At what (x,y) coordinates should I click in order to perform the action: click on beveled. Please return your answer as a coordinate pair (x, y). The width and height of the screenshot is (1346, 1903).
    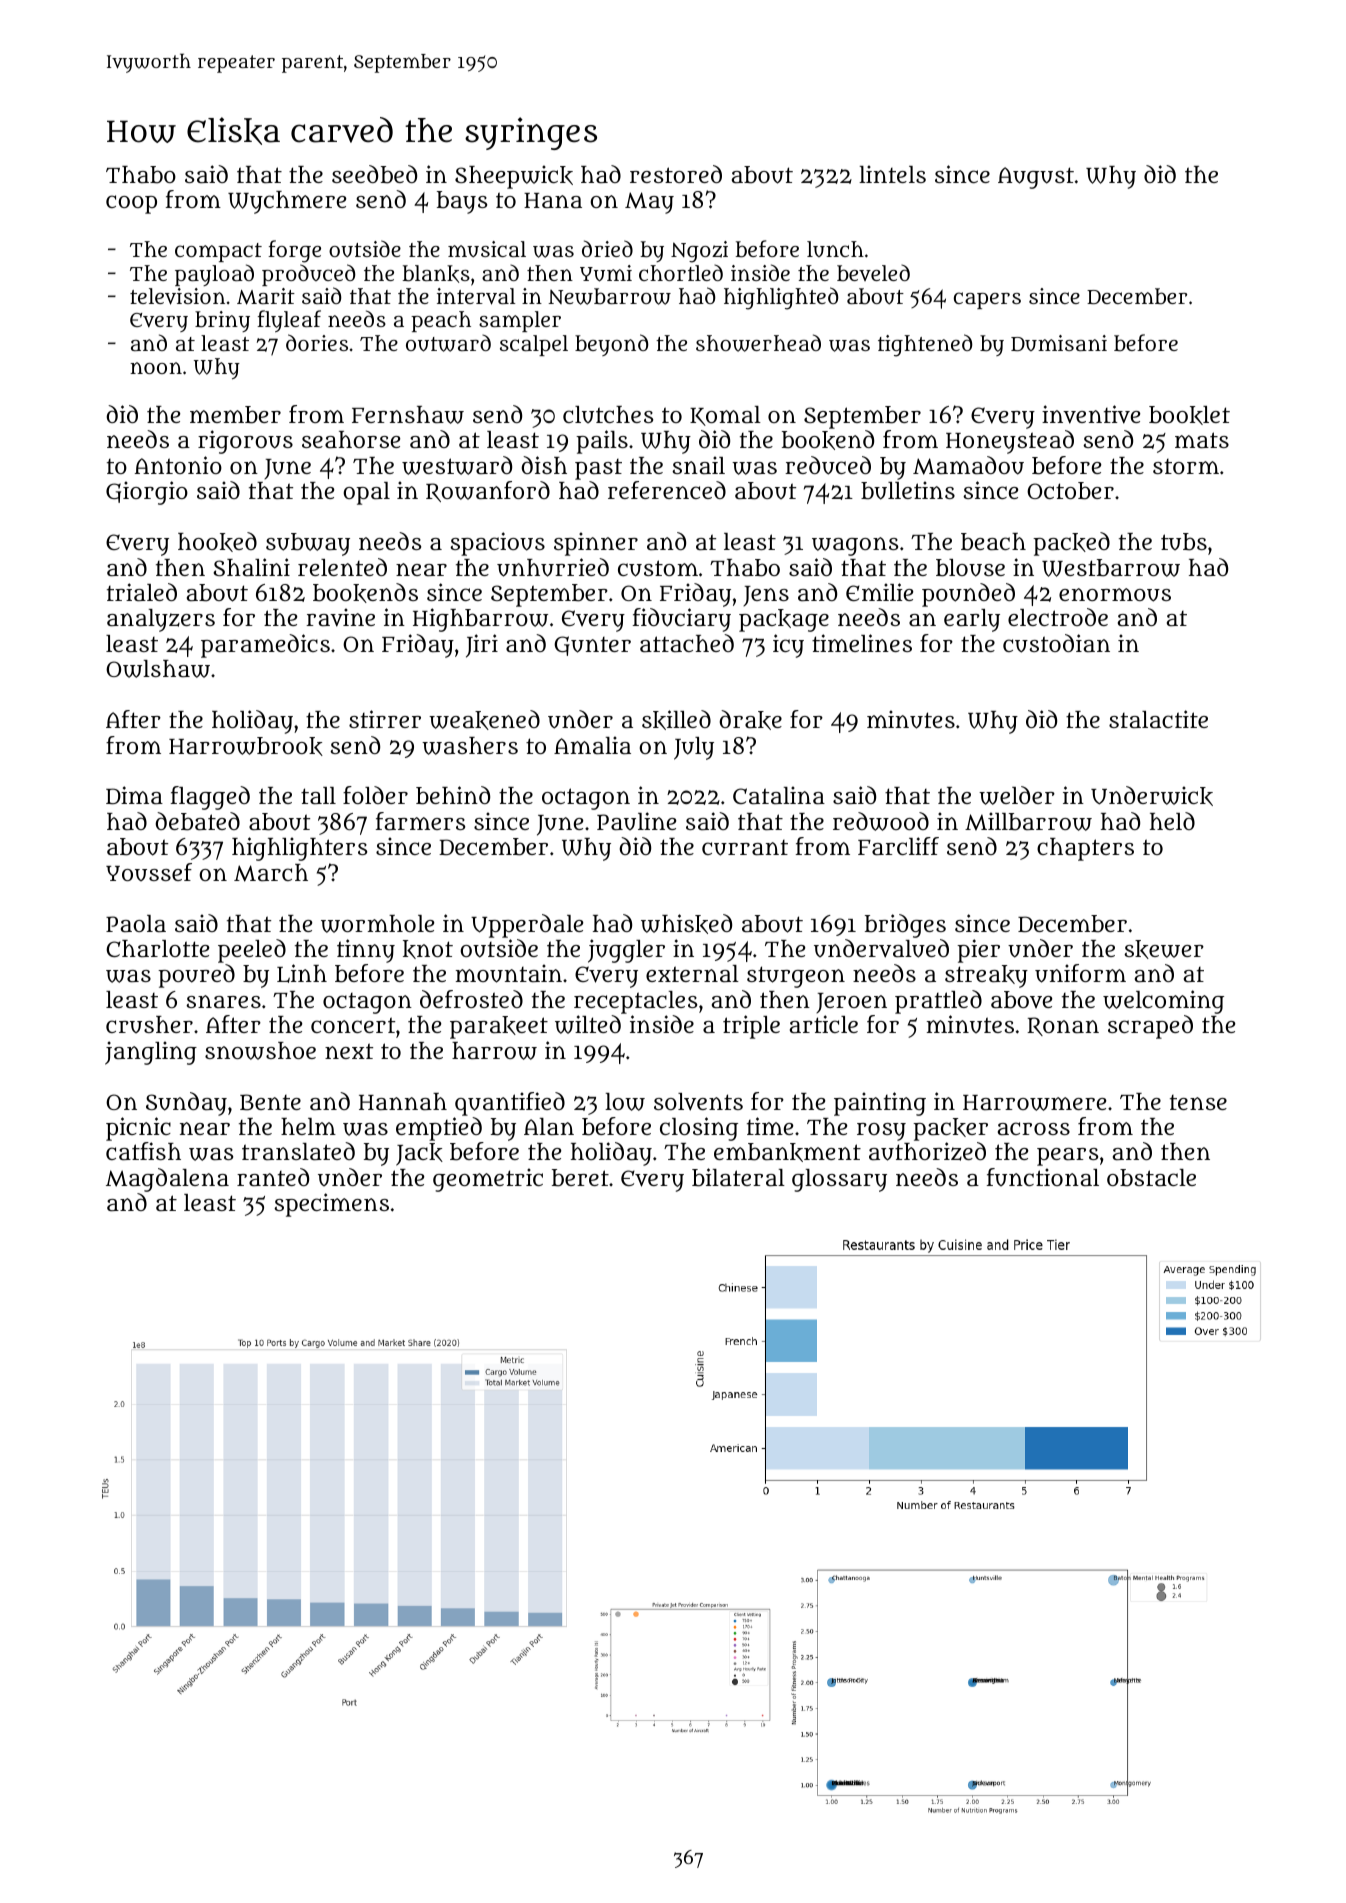
    Looking at the image, I should click on (873, 272).
